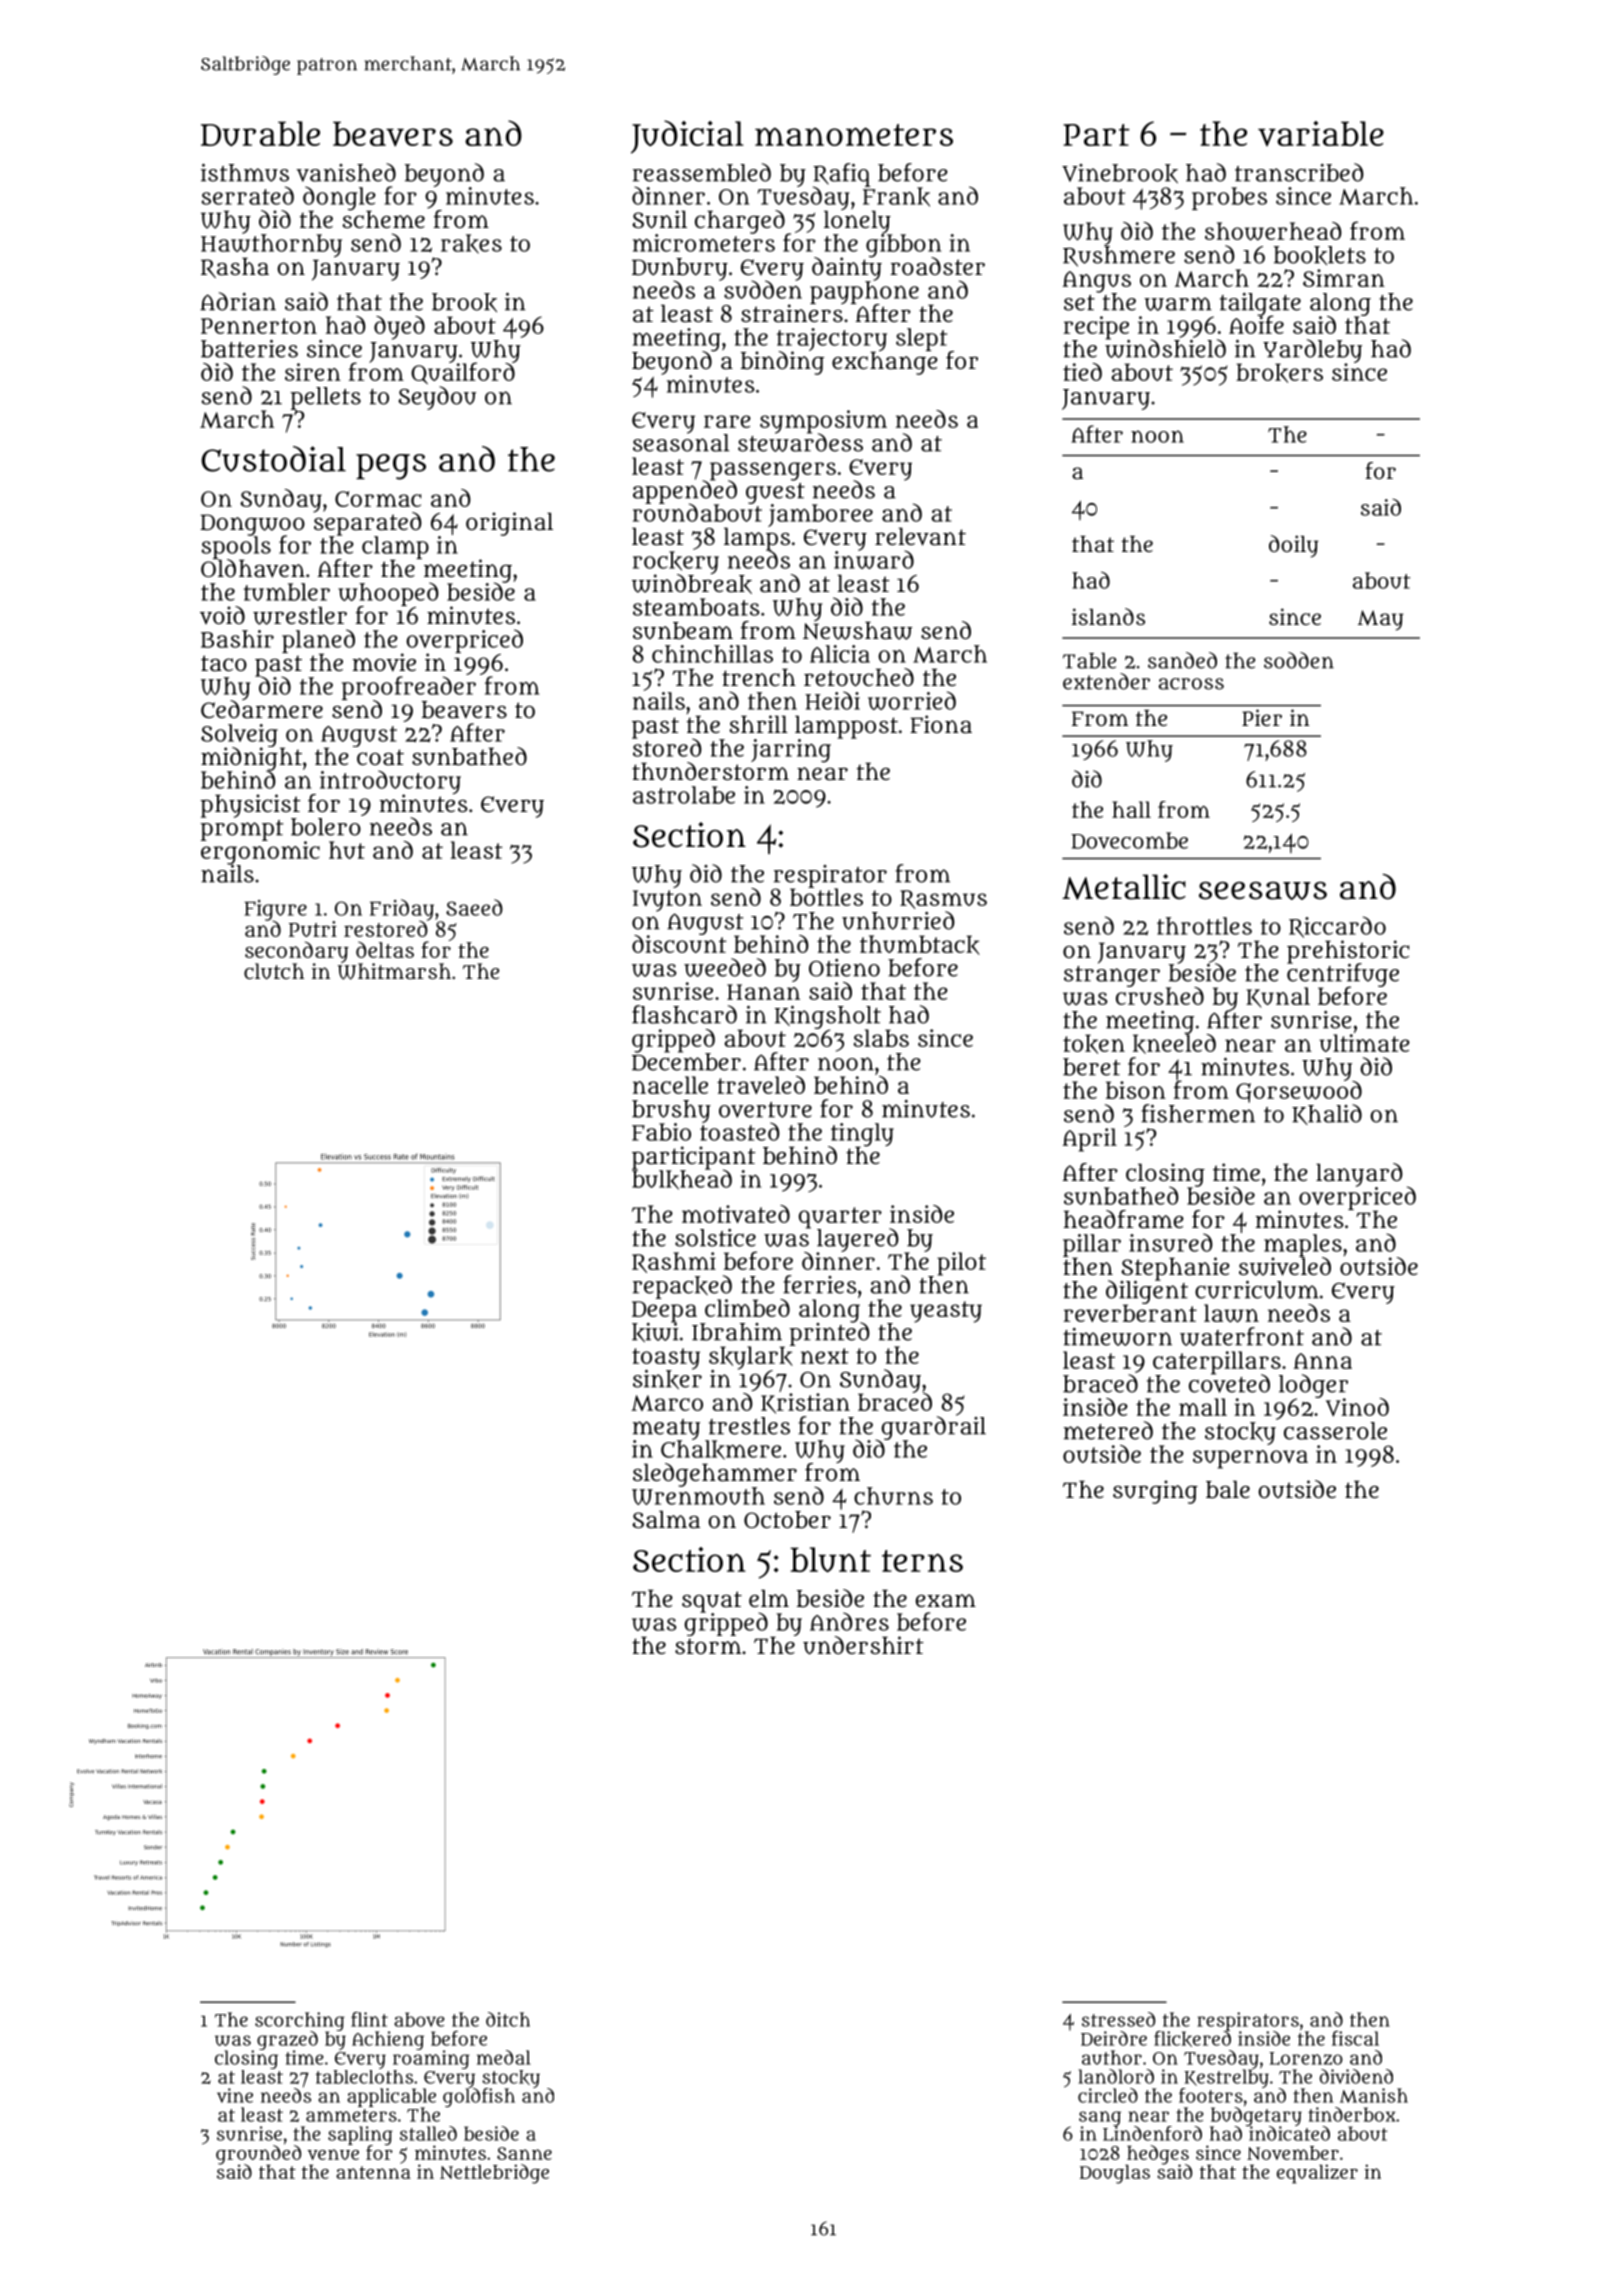  Describe the element at coordinates (260, 134) in the page. I see `Durable` at that location.
